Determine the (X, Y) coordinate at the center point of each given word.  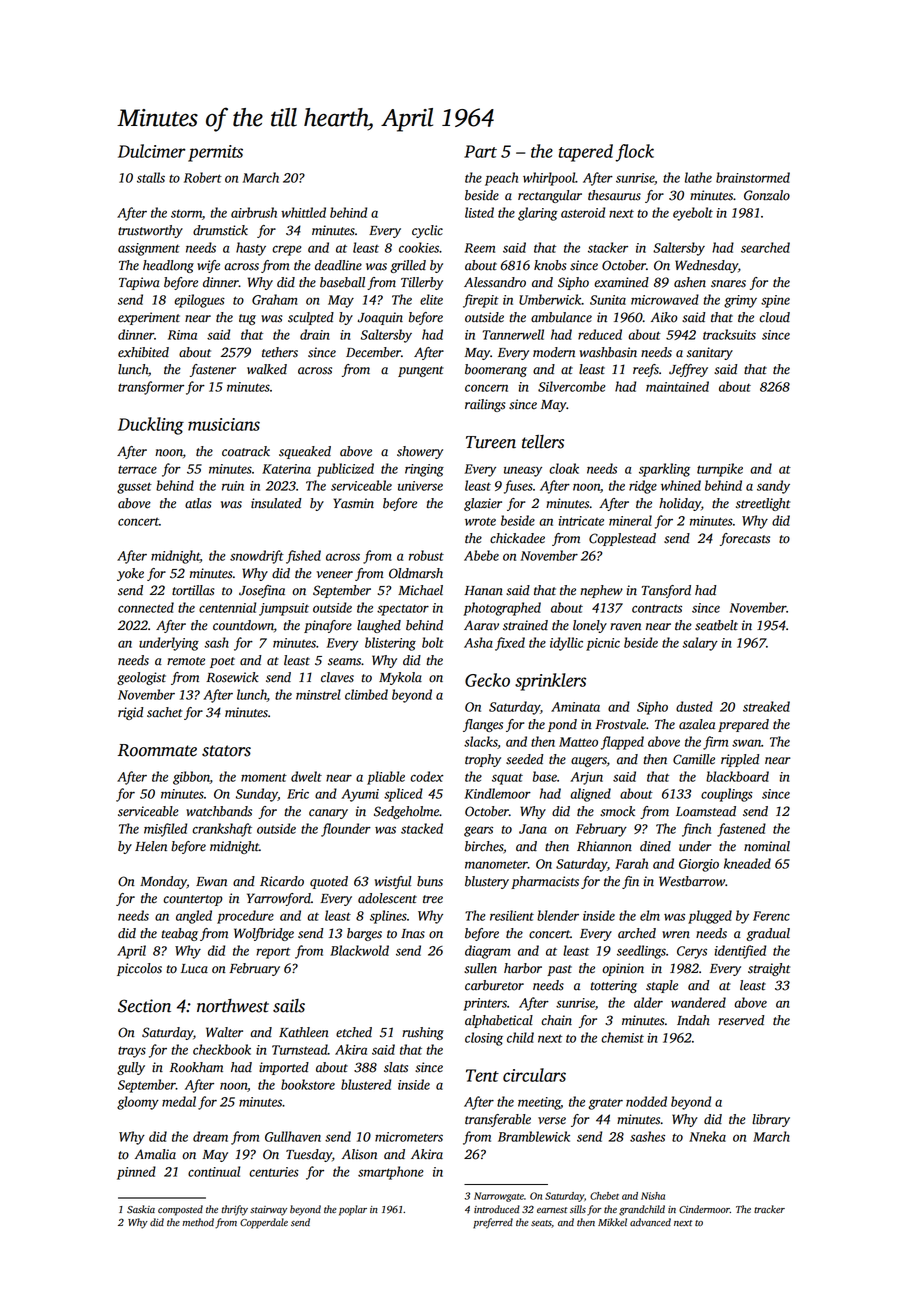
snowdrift (257, 557)
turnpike (720, 470)
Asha (478, 642)
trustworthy (150, 231)
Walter (224, 1032)
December (373, 352)
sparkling (664, 470)
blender (558, 915)
